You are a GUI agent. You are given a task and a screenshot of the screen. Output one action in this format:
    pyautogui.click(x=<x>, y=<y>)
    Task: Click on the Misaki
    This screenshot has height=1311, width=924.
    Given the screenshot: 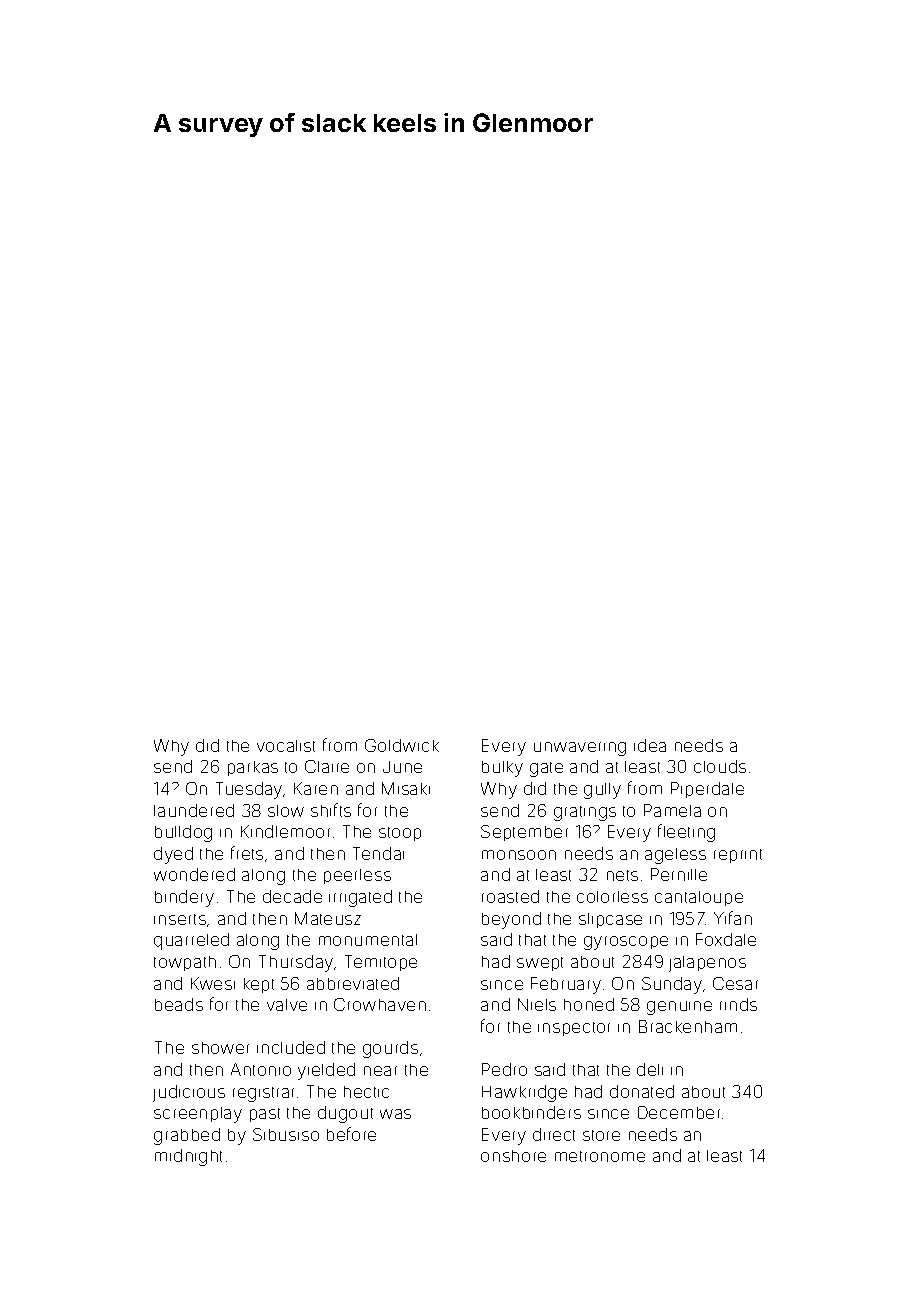 What is the action you would take?
    pyautogui.click(x=406, y=788)
